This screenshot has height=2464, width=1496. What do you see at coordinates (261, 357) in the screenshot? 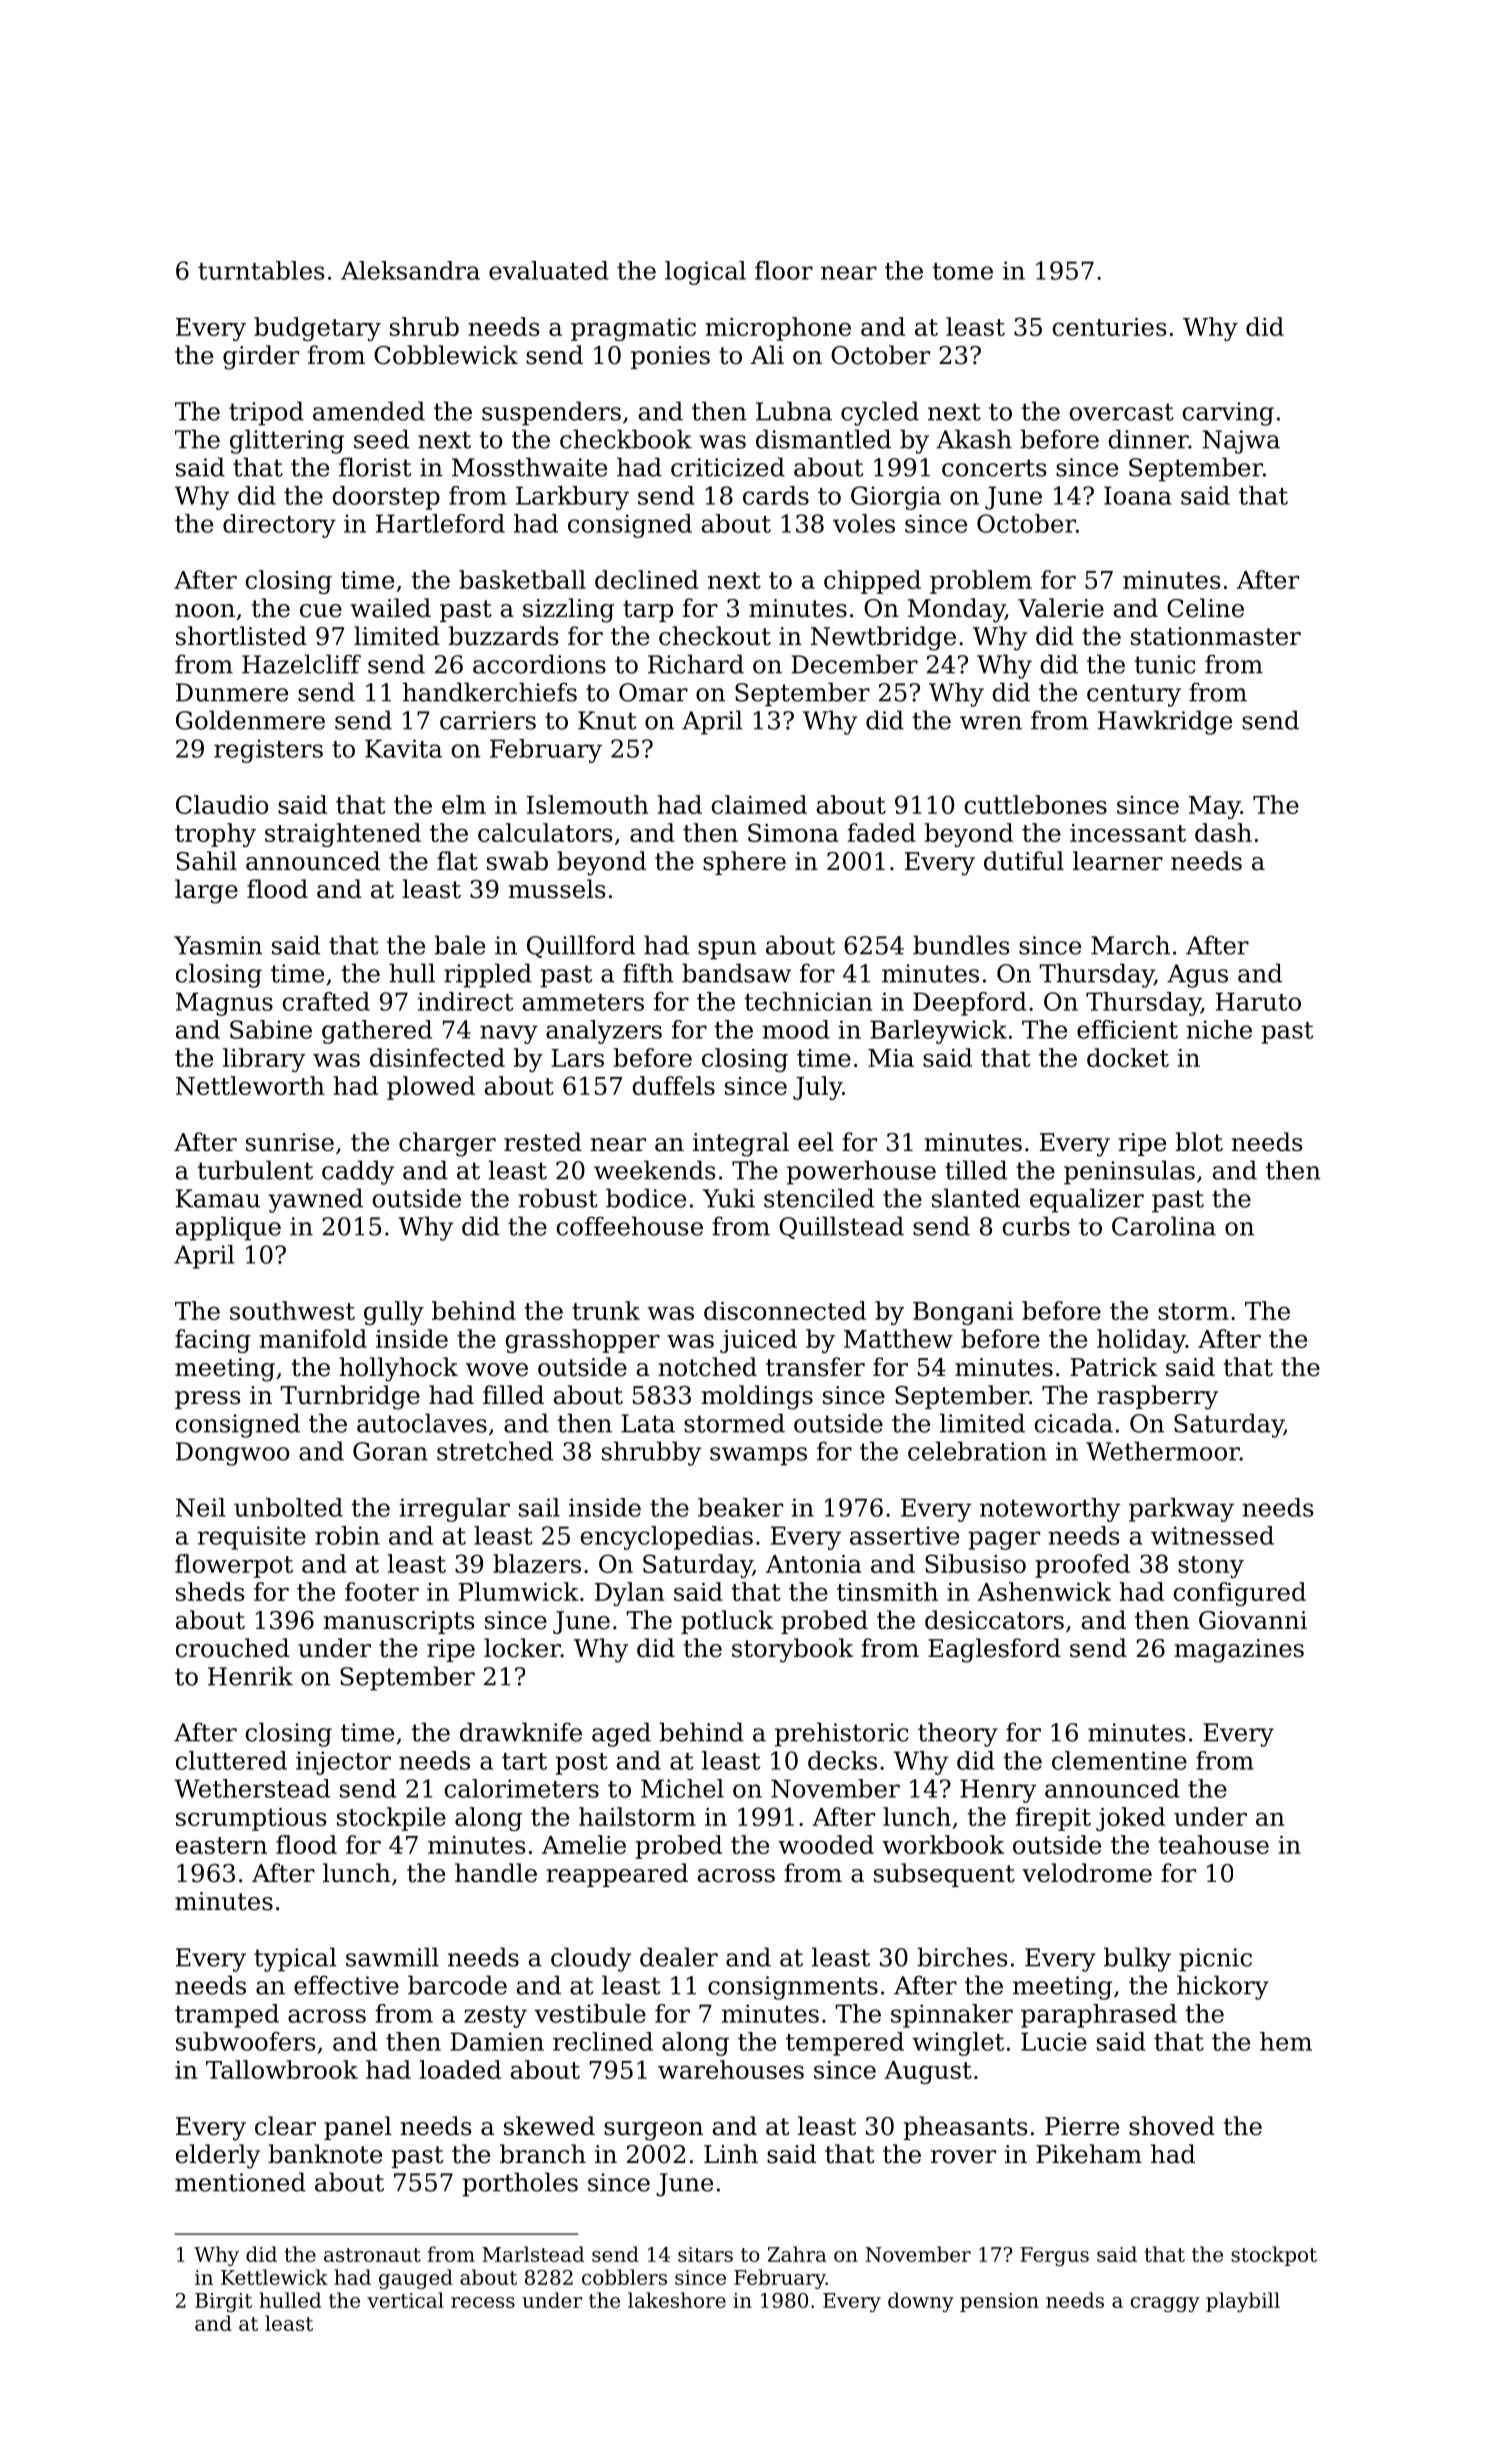
I see `girder` at bounding box center [261, 357].
